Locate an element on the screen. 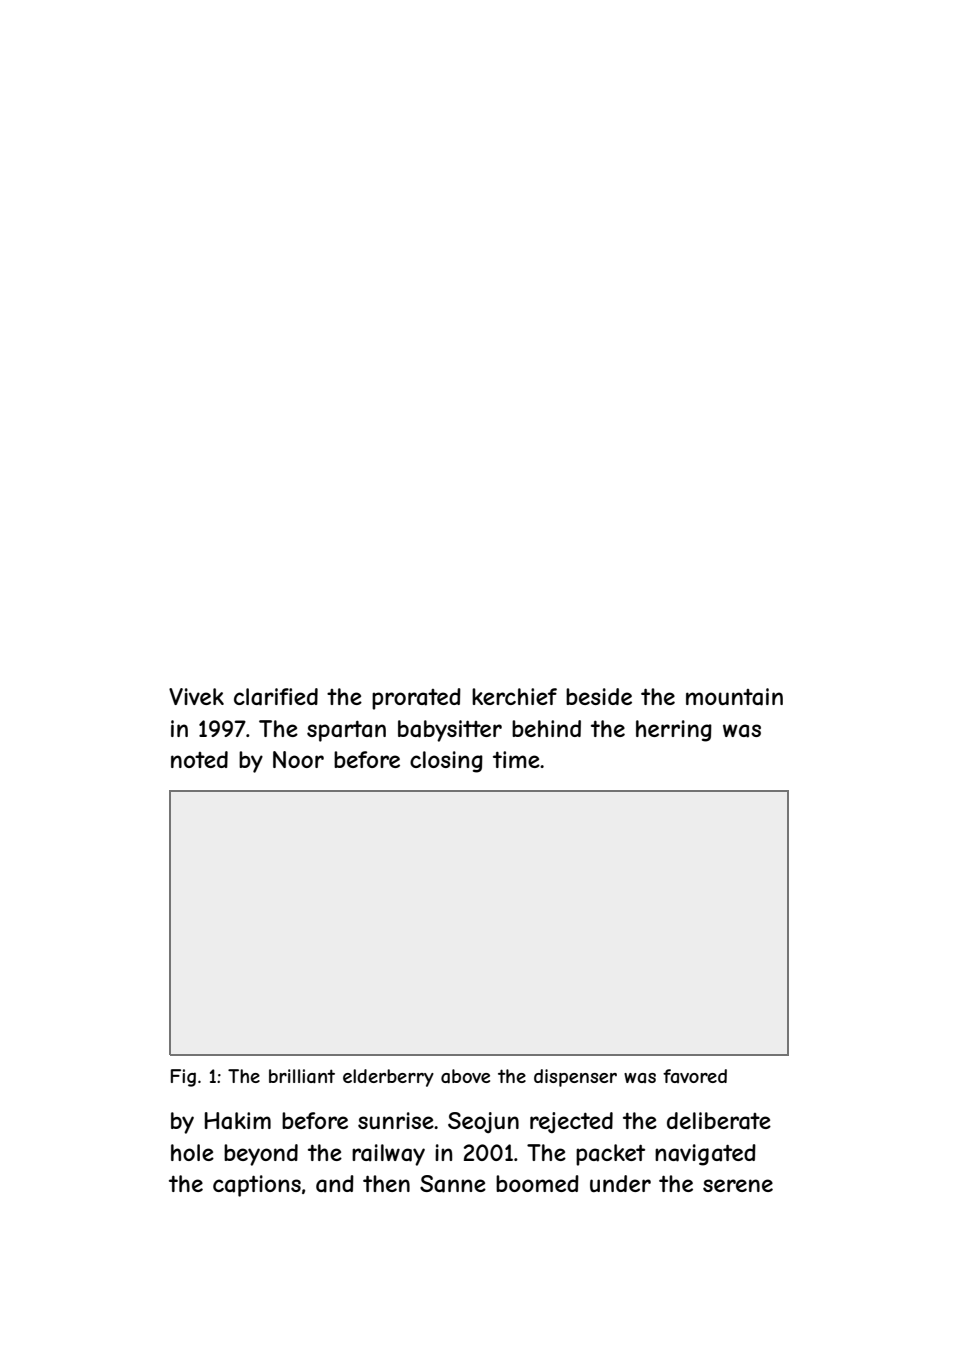  Noor is located at coordinates (298, 759).
